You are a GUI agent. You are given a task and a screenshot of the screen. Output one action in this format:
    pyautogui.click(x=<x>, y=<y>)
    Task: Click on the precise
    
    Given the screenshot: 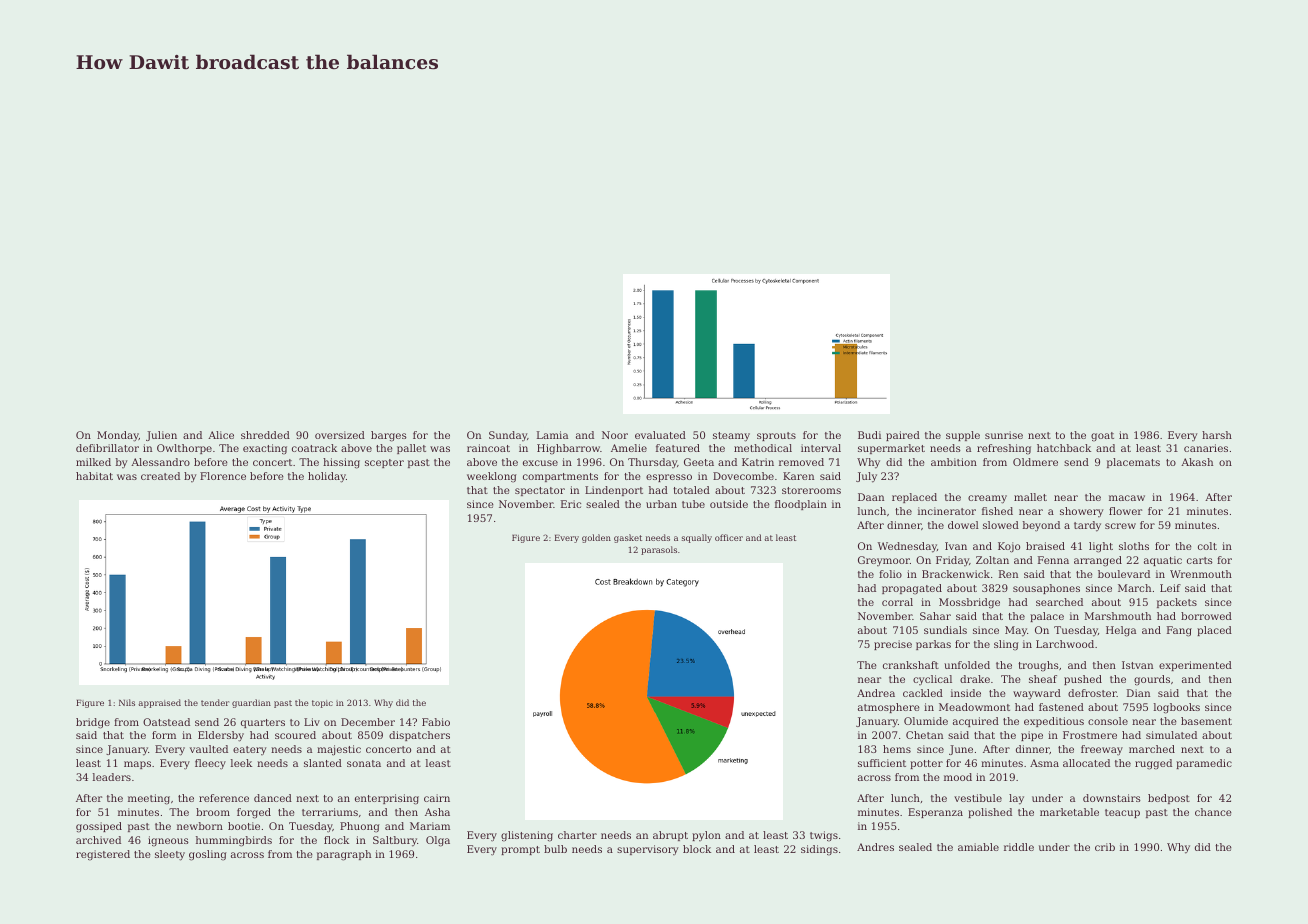 What is the action you would take?
    pyautogui.click(x=893, y=645)
